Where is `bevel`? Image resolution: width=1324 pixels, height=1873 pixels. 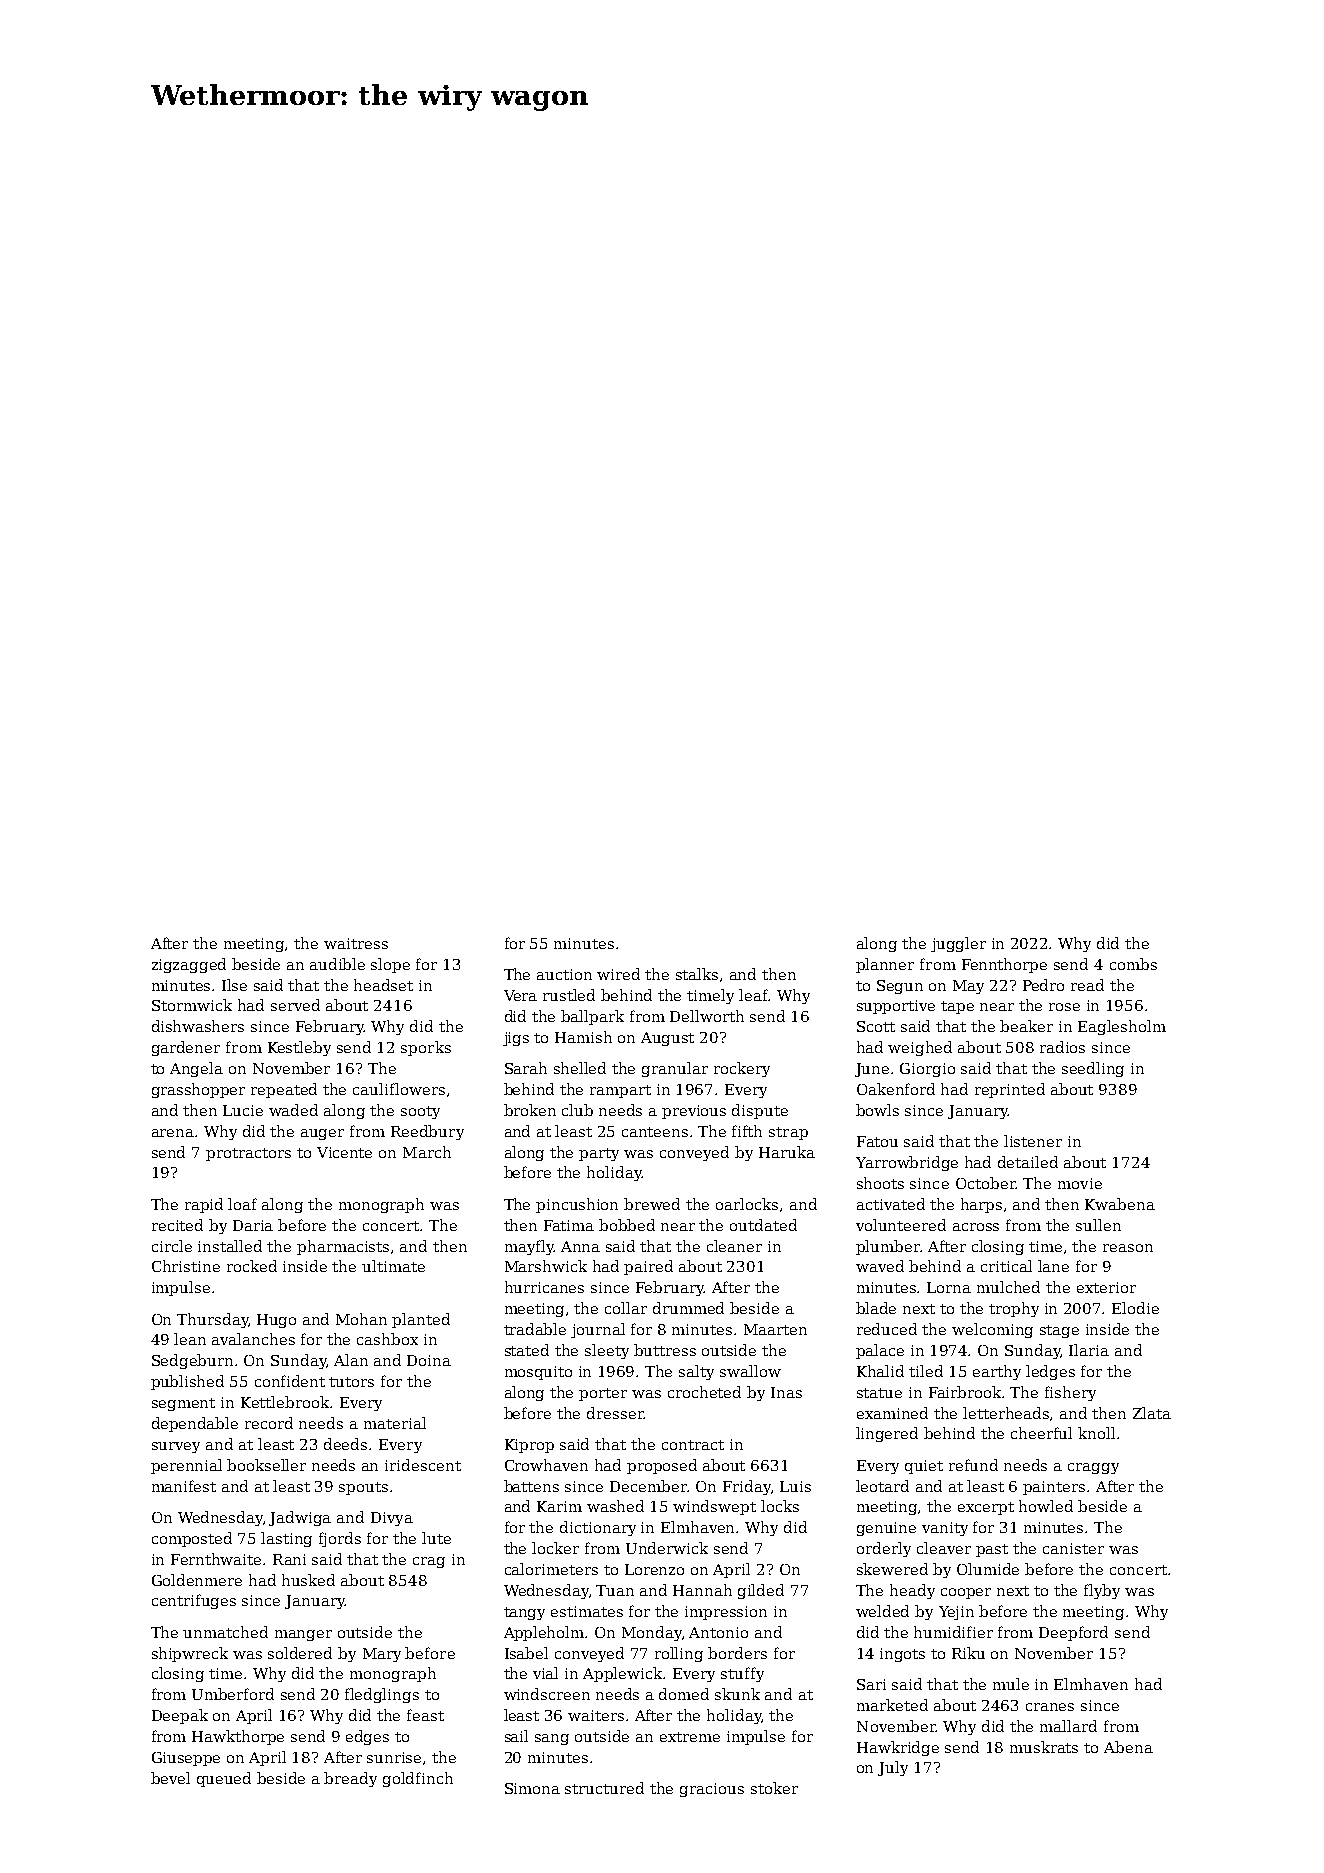 bevel is located at coordinates (170, 1778).
